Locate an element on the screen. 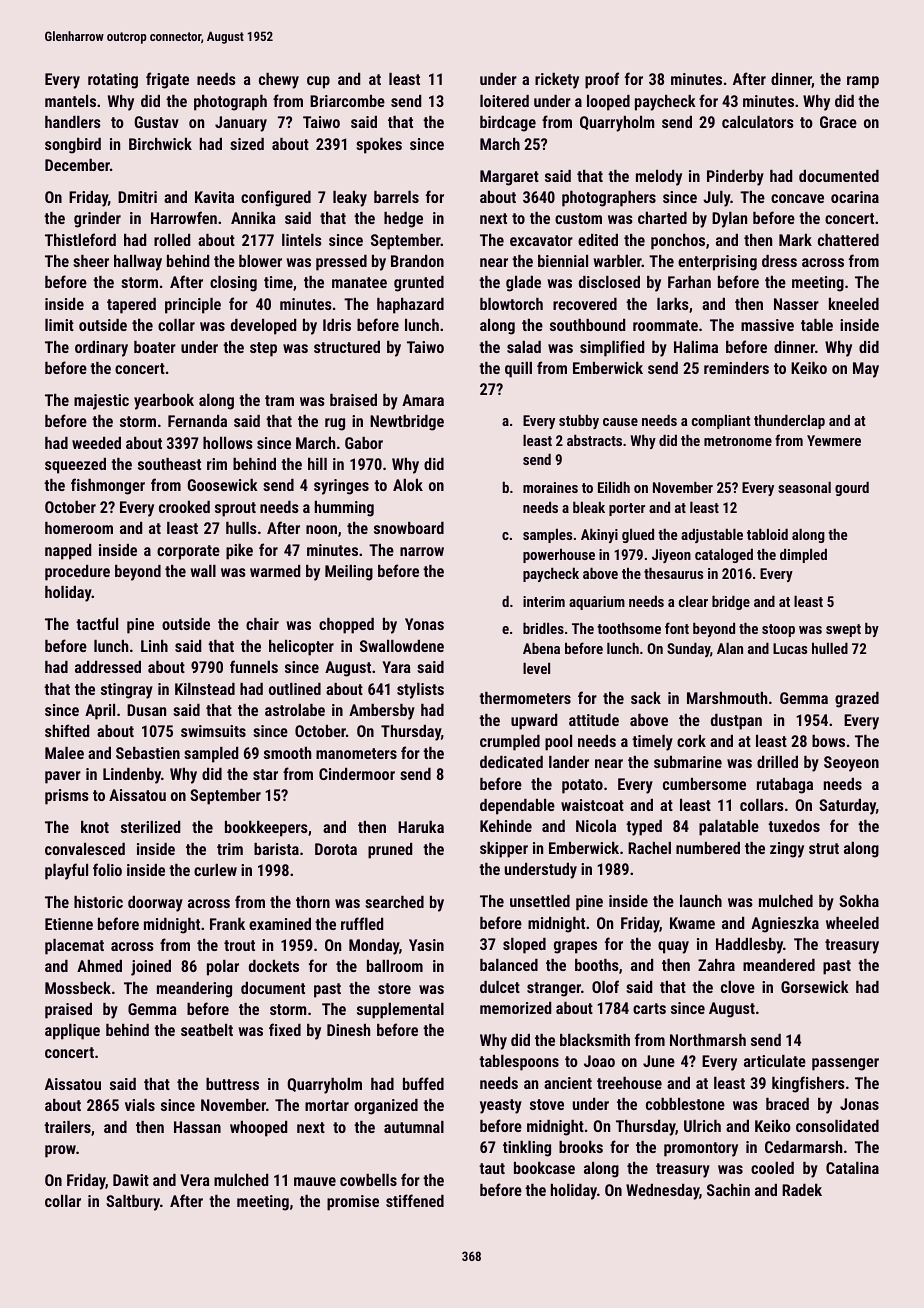  stiffened is located at coordinates (415, 1200).
